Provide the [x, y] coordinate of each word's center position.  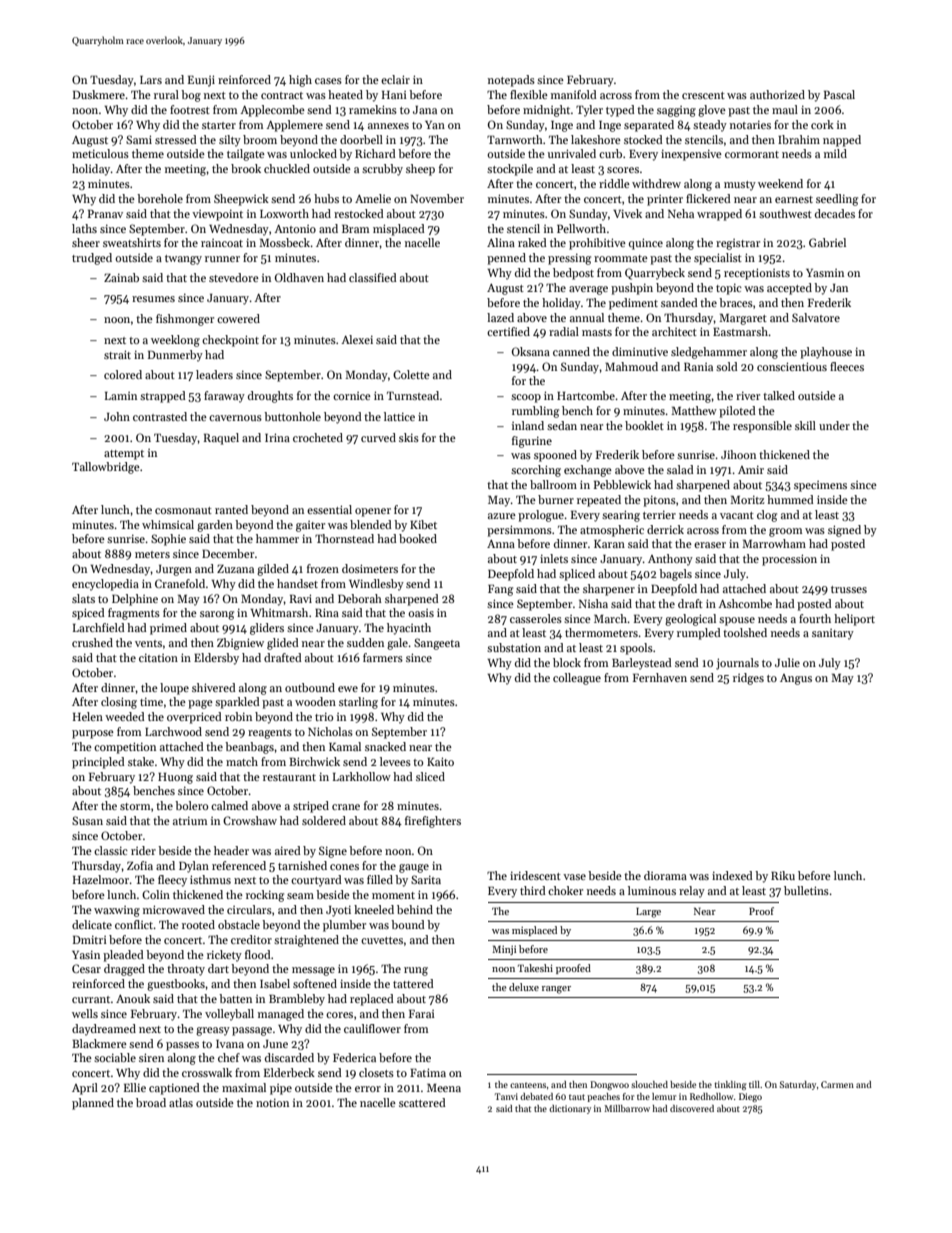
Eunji [201, 81]
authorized [777, 94]
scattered [422, 1102]
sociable [115, 1057]
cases [328, 81]
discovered [692, 1108]
